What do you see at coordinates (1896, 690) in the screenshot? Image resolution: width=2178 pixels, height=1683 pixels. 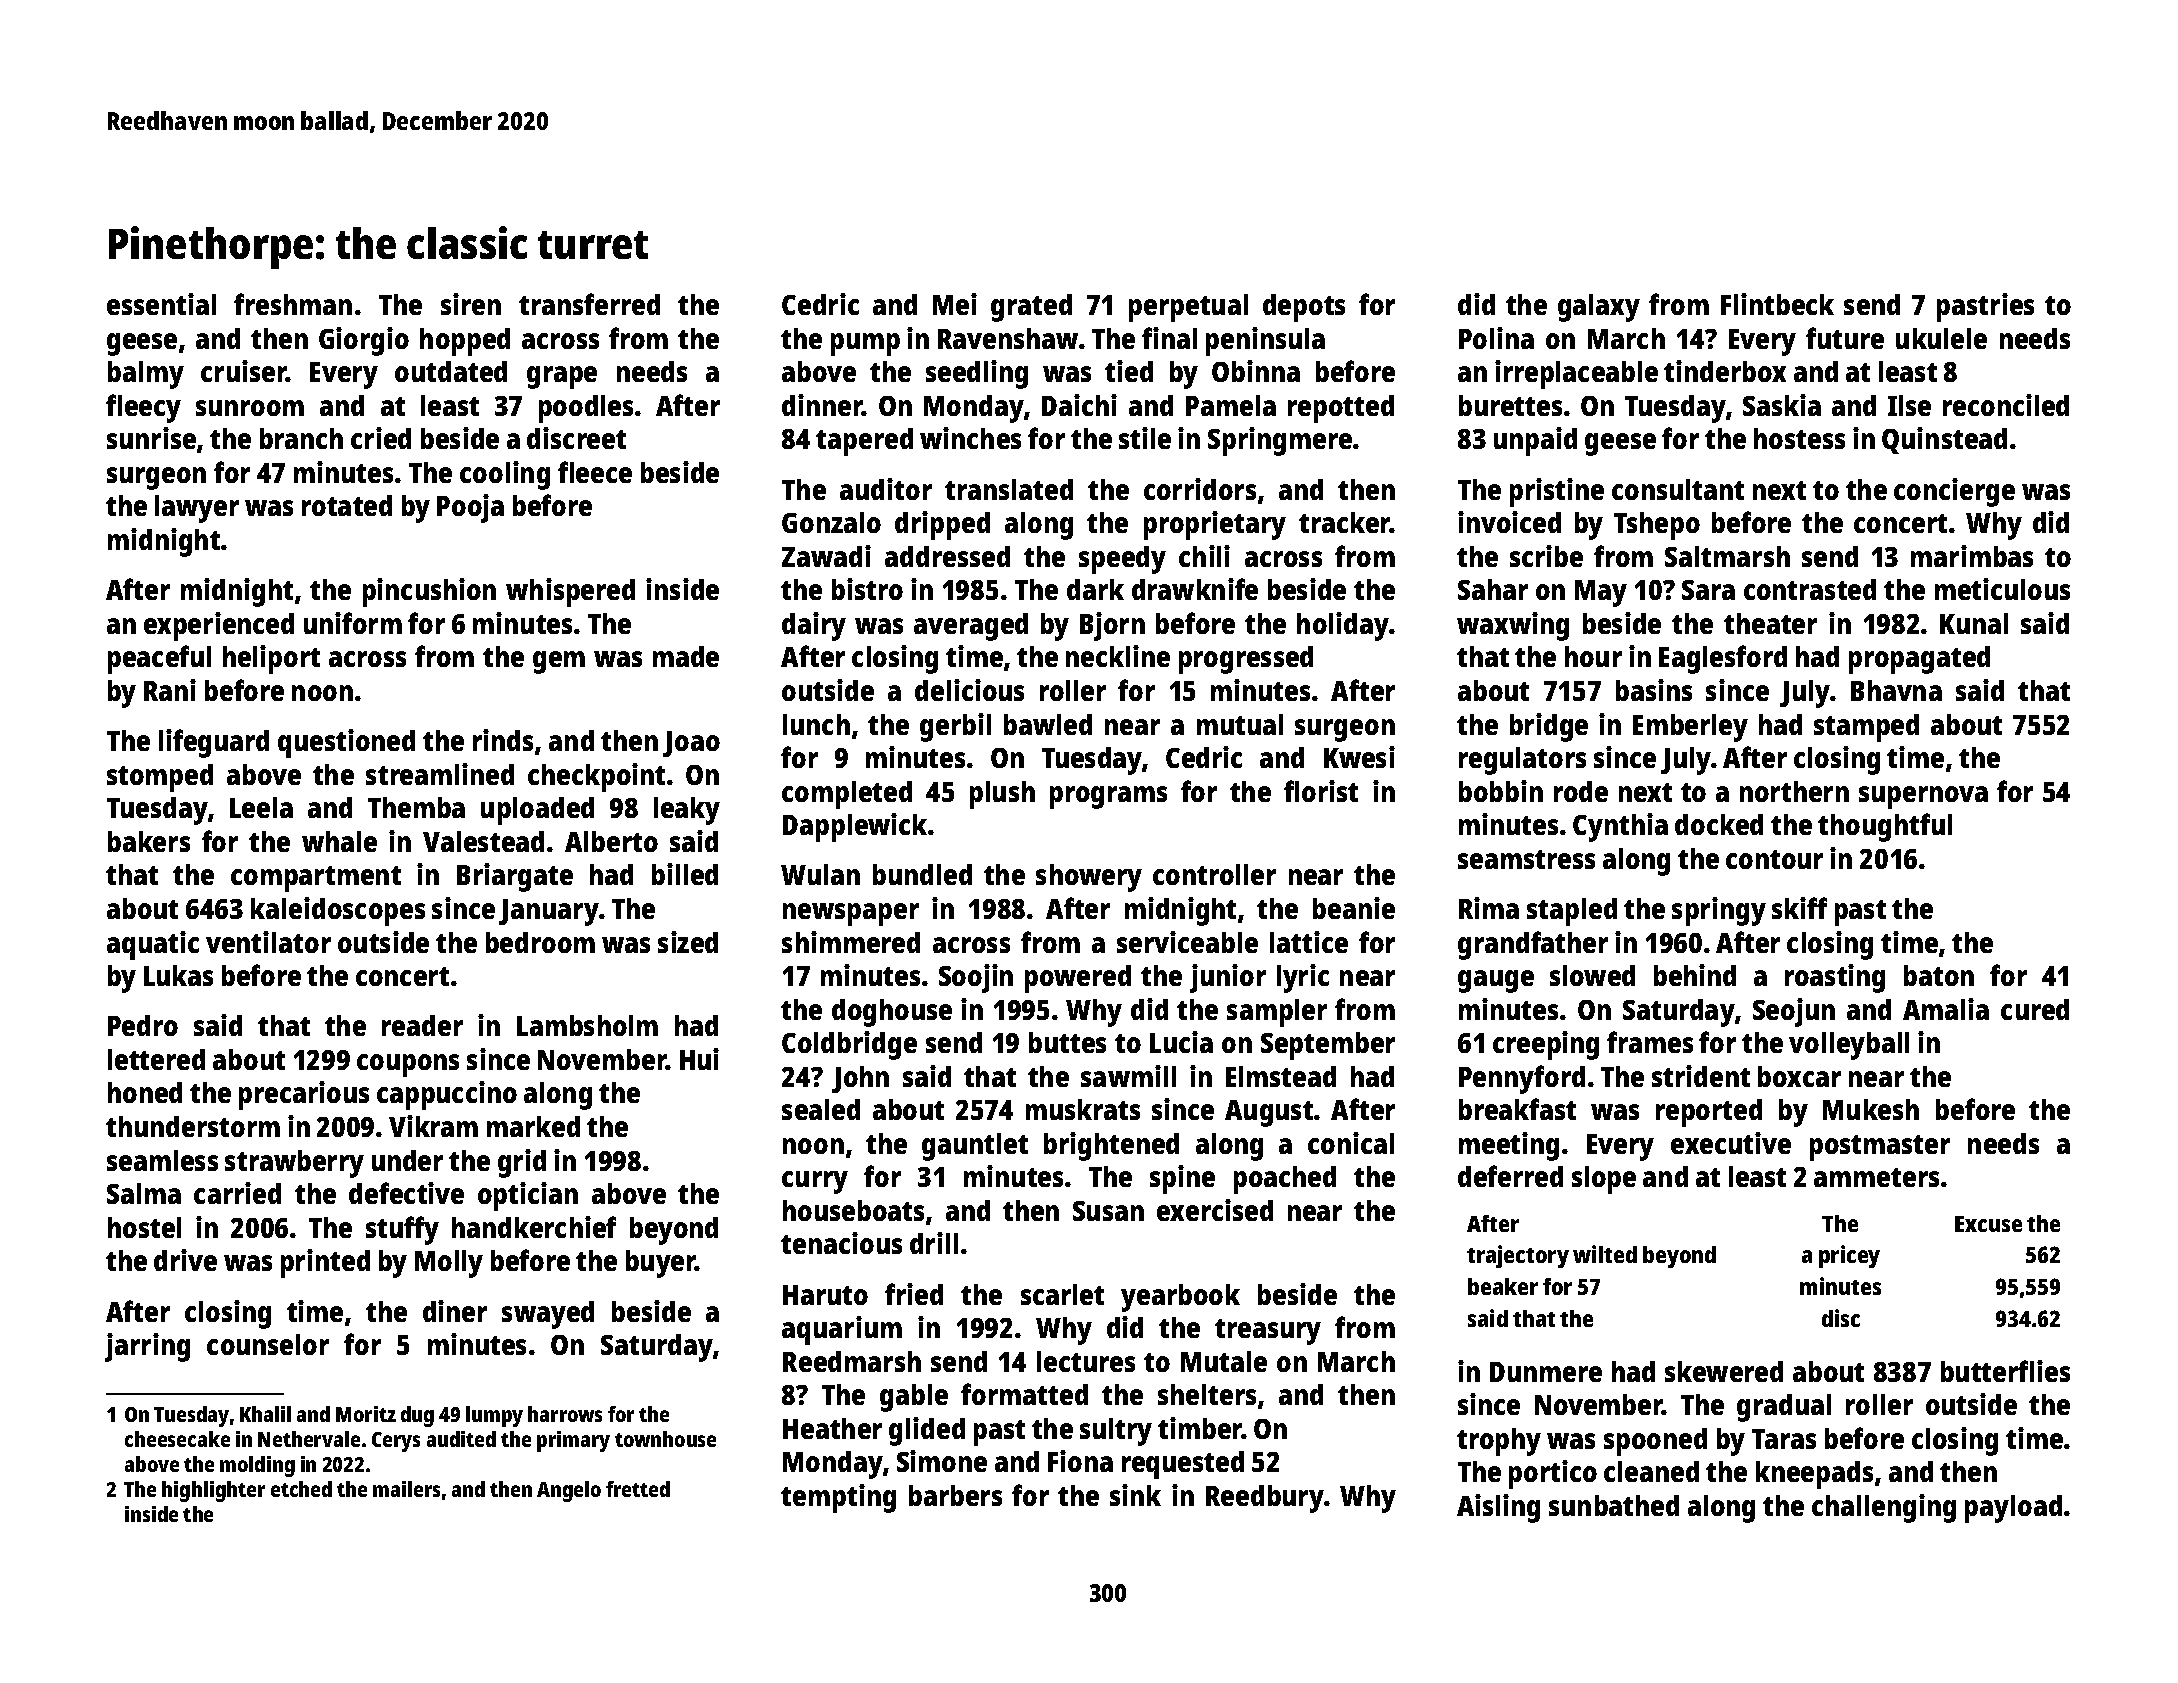 I see `Bhavna` at bounding box center [1896, 690].
